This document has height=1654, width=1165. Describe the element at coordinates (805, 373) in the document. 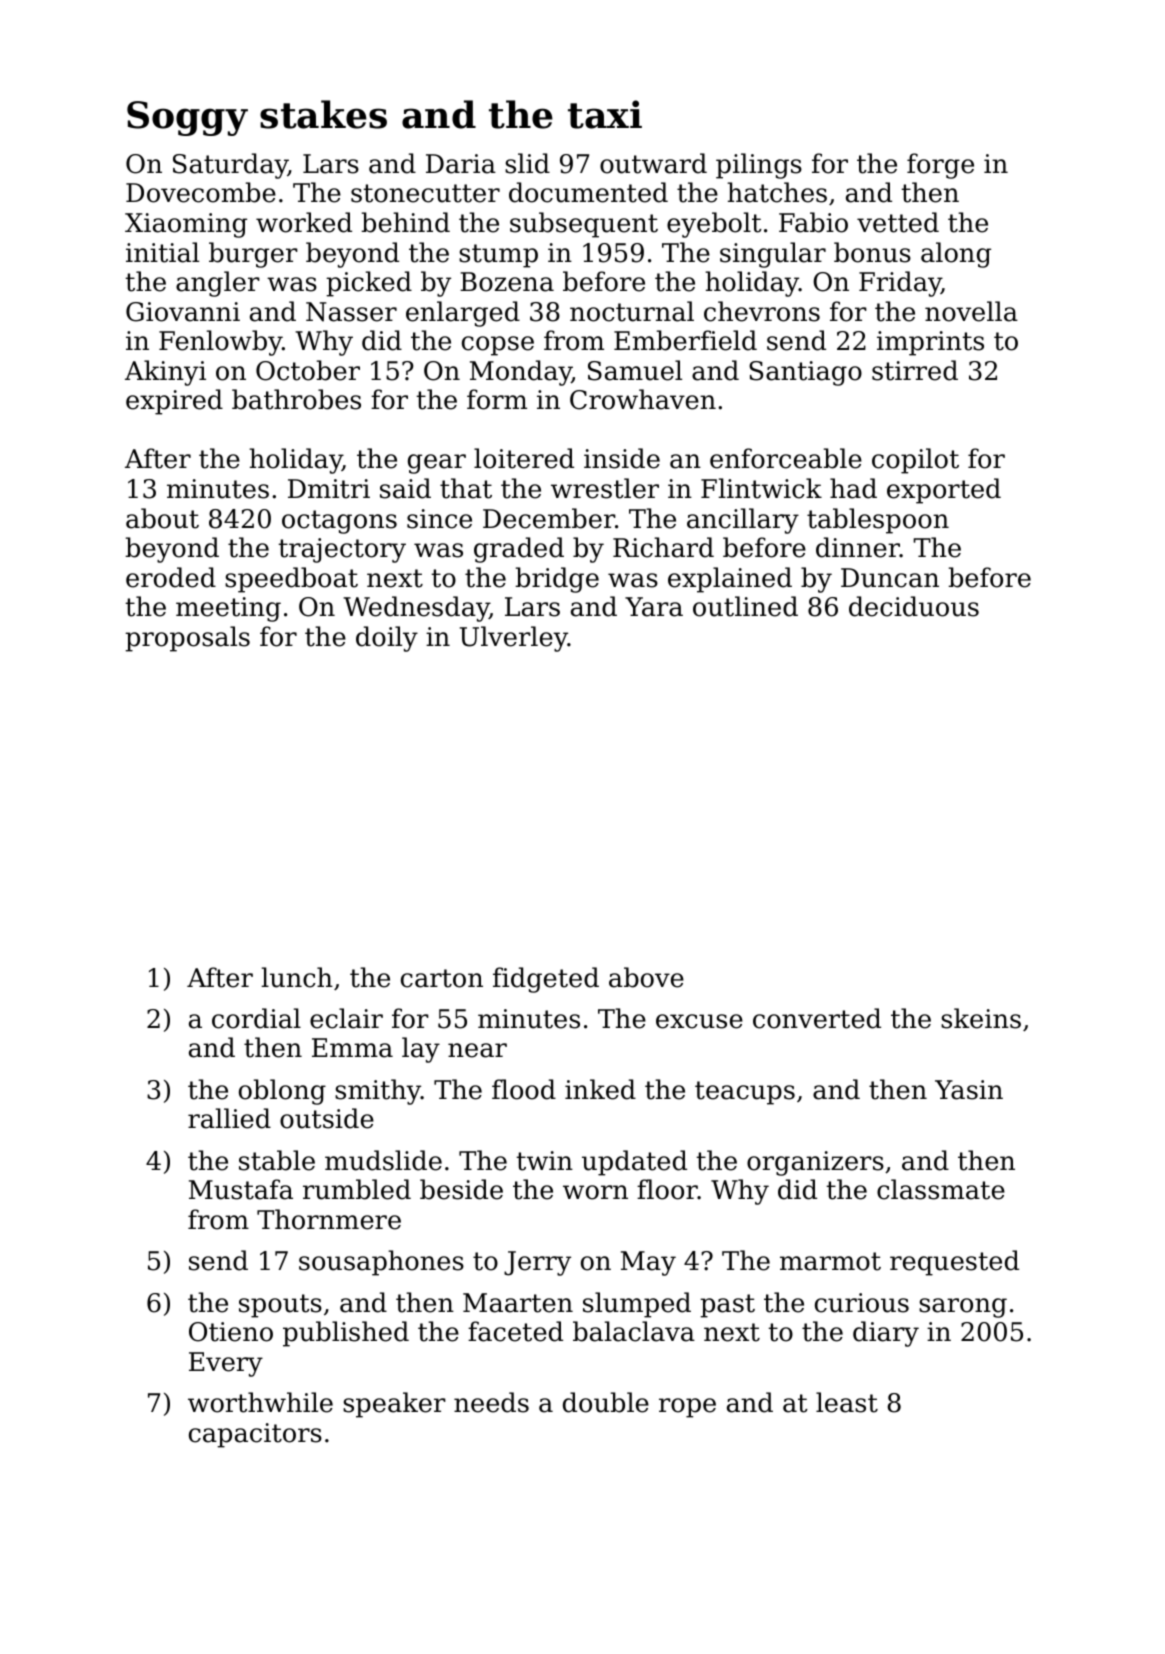

I see `Santiago` at that location.
